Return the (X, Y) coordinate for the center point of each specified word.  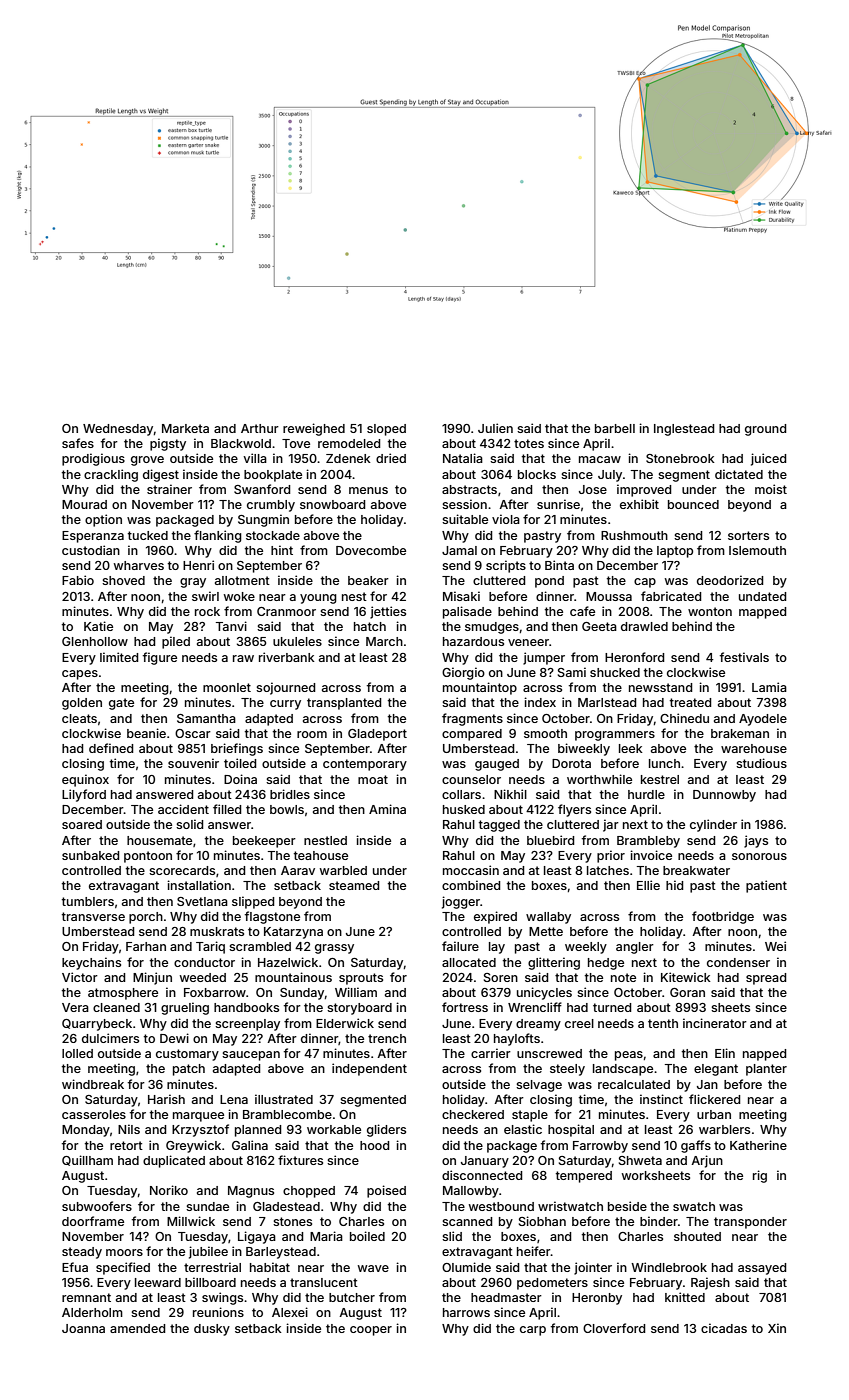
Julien (495, 428)
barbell (615, 428)
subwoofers (97, 1206)
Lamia (769, 687)
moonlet (227, 687)
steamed (354, 885)
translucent (324, 1282)
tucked (148, 535)
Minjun (152, 978)
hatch (370, 626)
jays (756, 841)
